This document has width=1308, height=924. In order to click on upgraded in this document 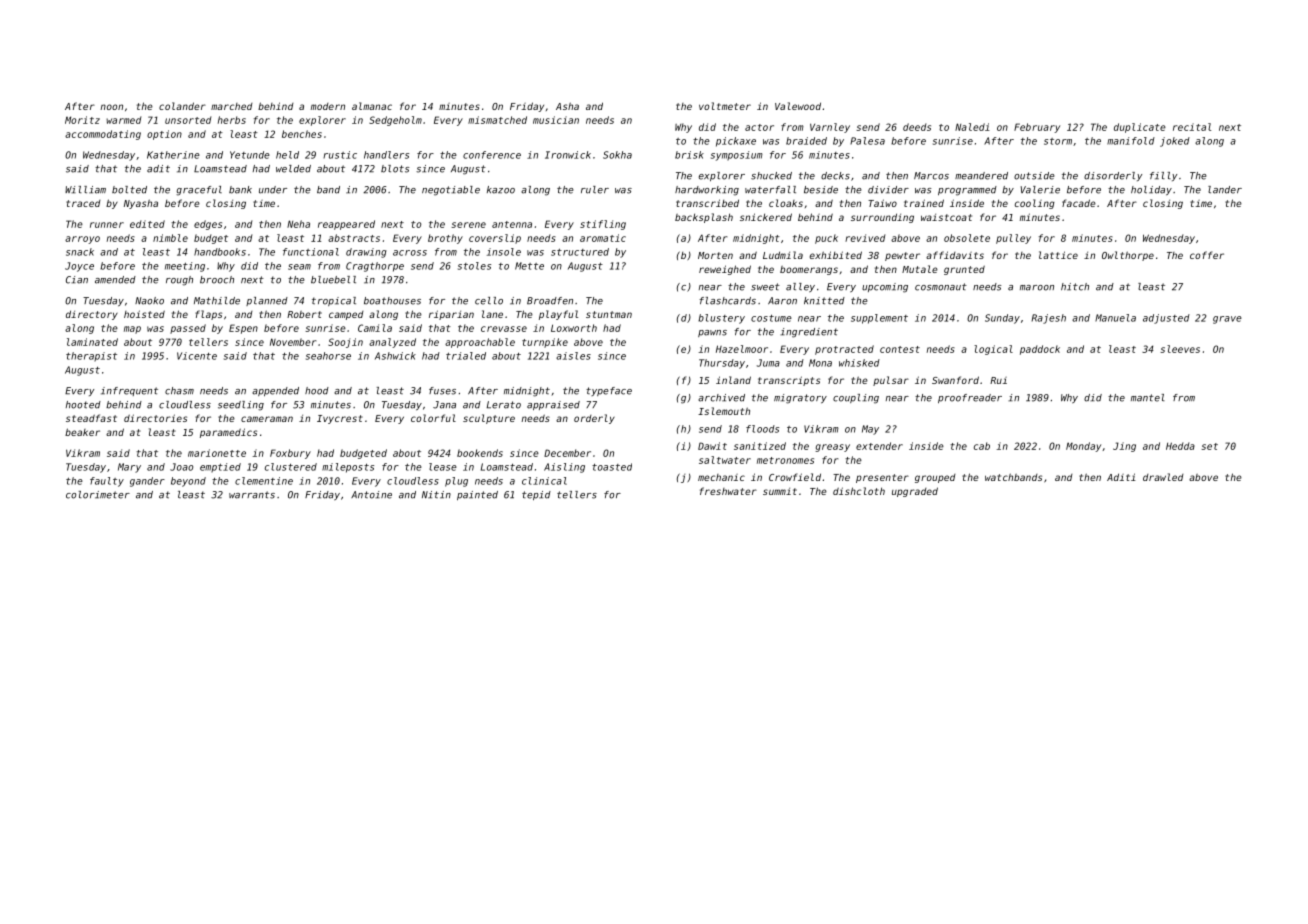, I will do `click(915, 492)`.
